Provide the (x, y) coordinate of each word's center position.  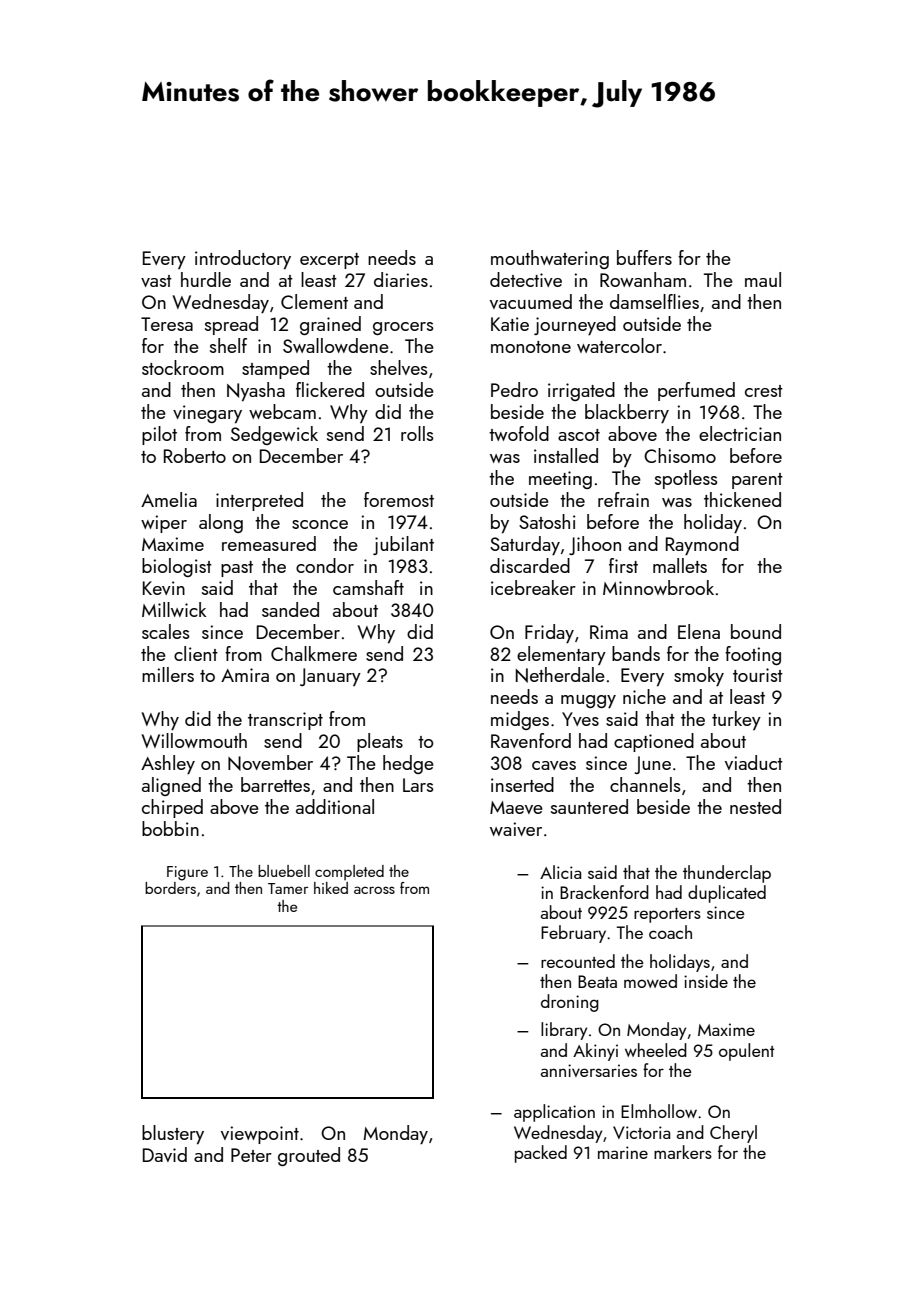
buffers (644, 257)
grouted (309, 1156)
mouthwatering (550, 259)
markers (683, 1152)
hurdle (206, 279)
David (165, 1154)
